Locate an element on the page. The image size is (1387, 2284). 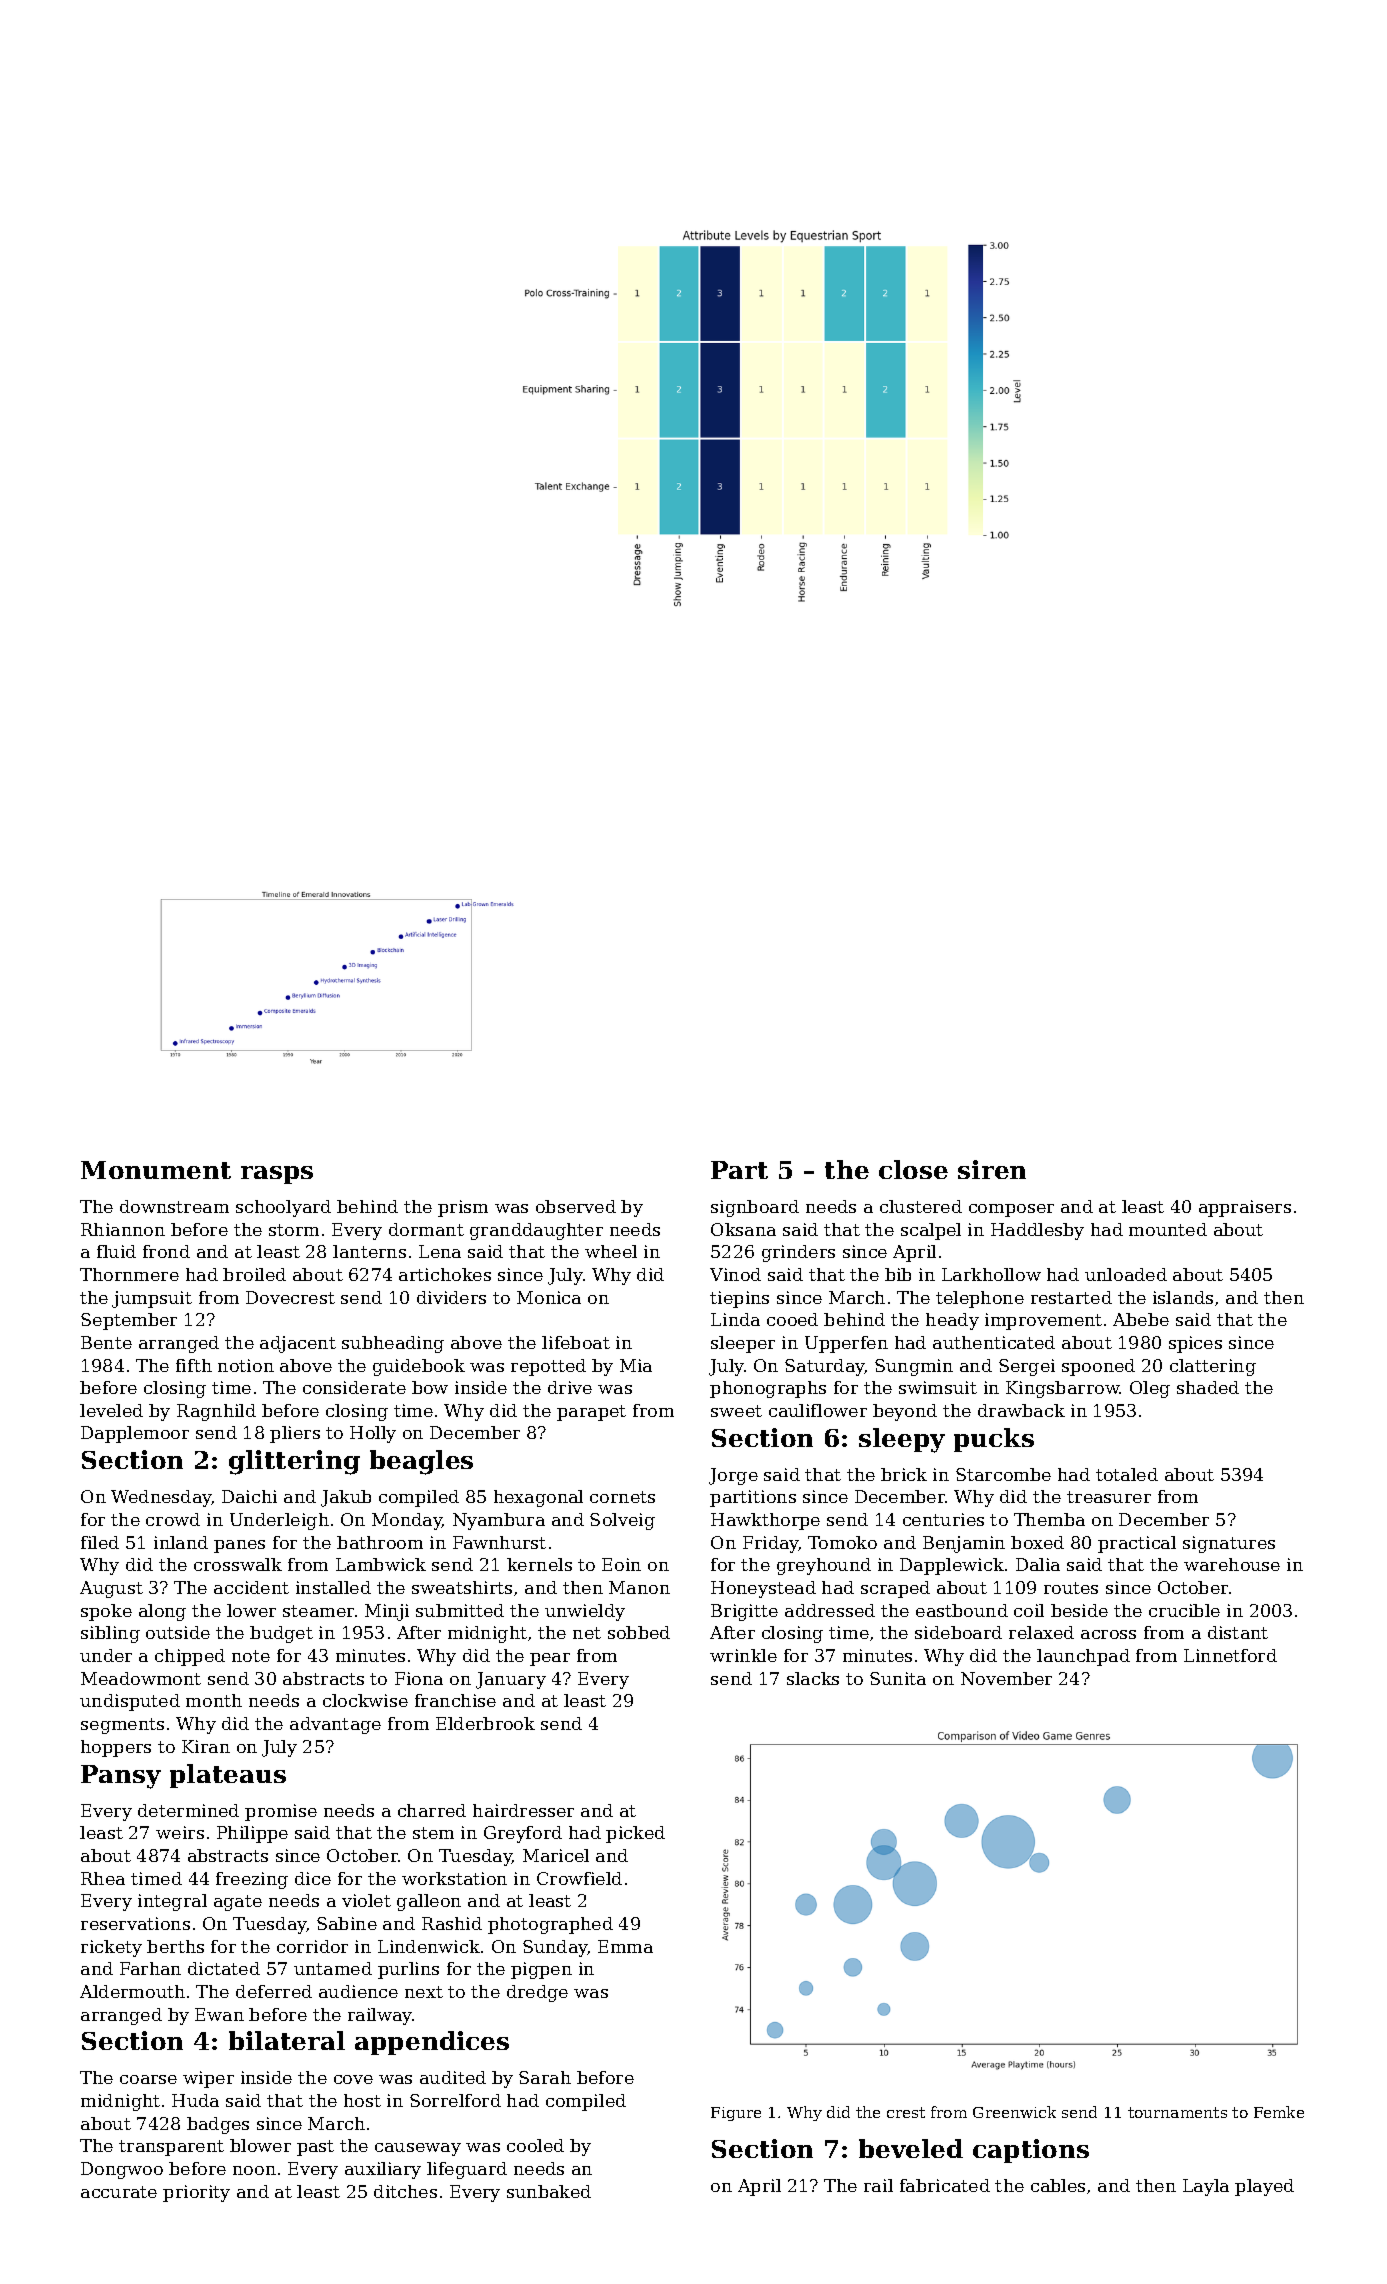
beveled is located at coordinates (911, 2148).
